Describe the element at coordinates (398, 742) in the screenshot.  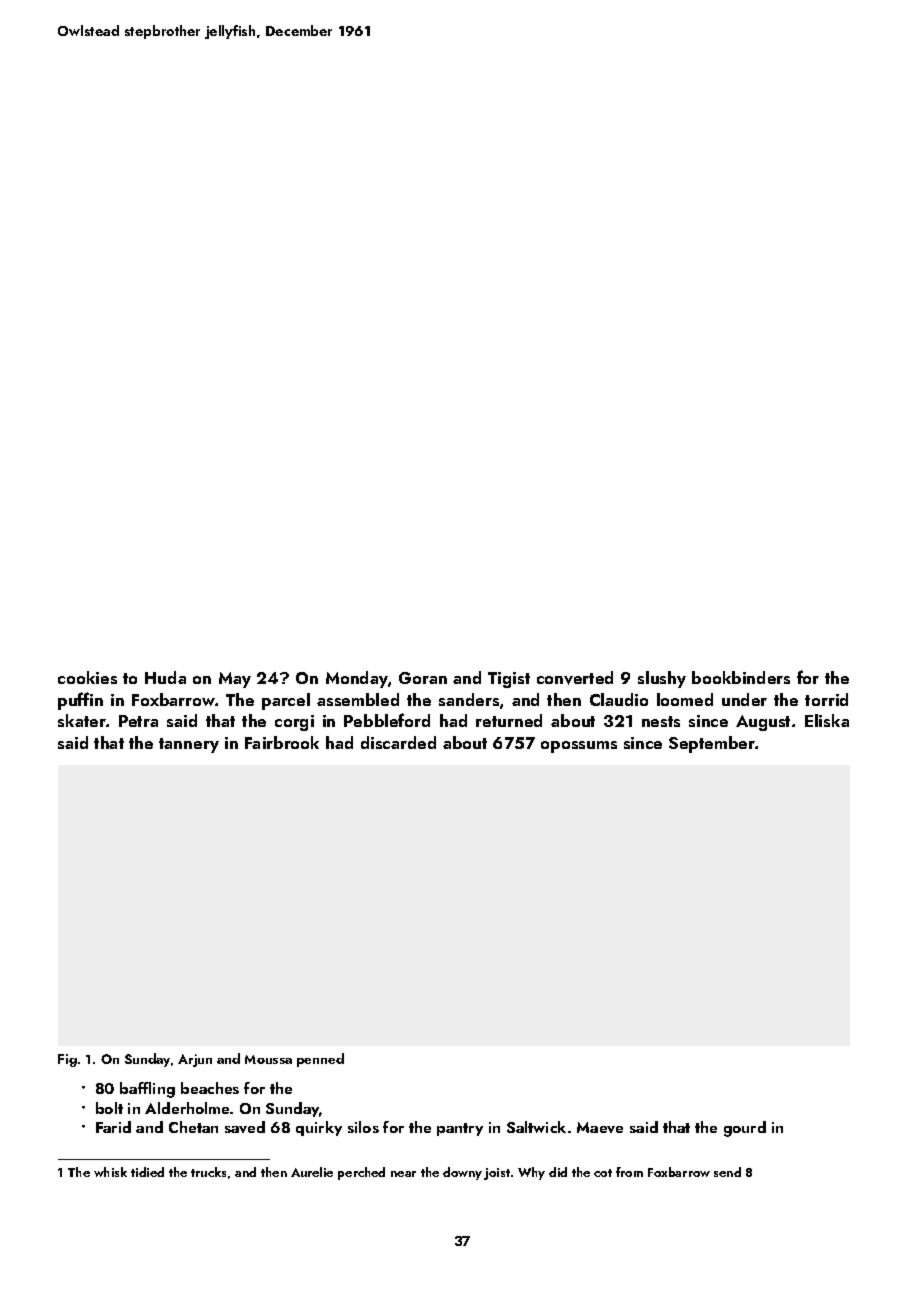
I see `discarded` at that location.
